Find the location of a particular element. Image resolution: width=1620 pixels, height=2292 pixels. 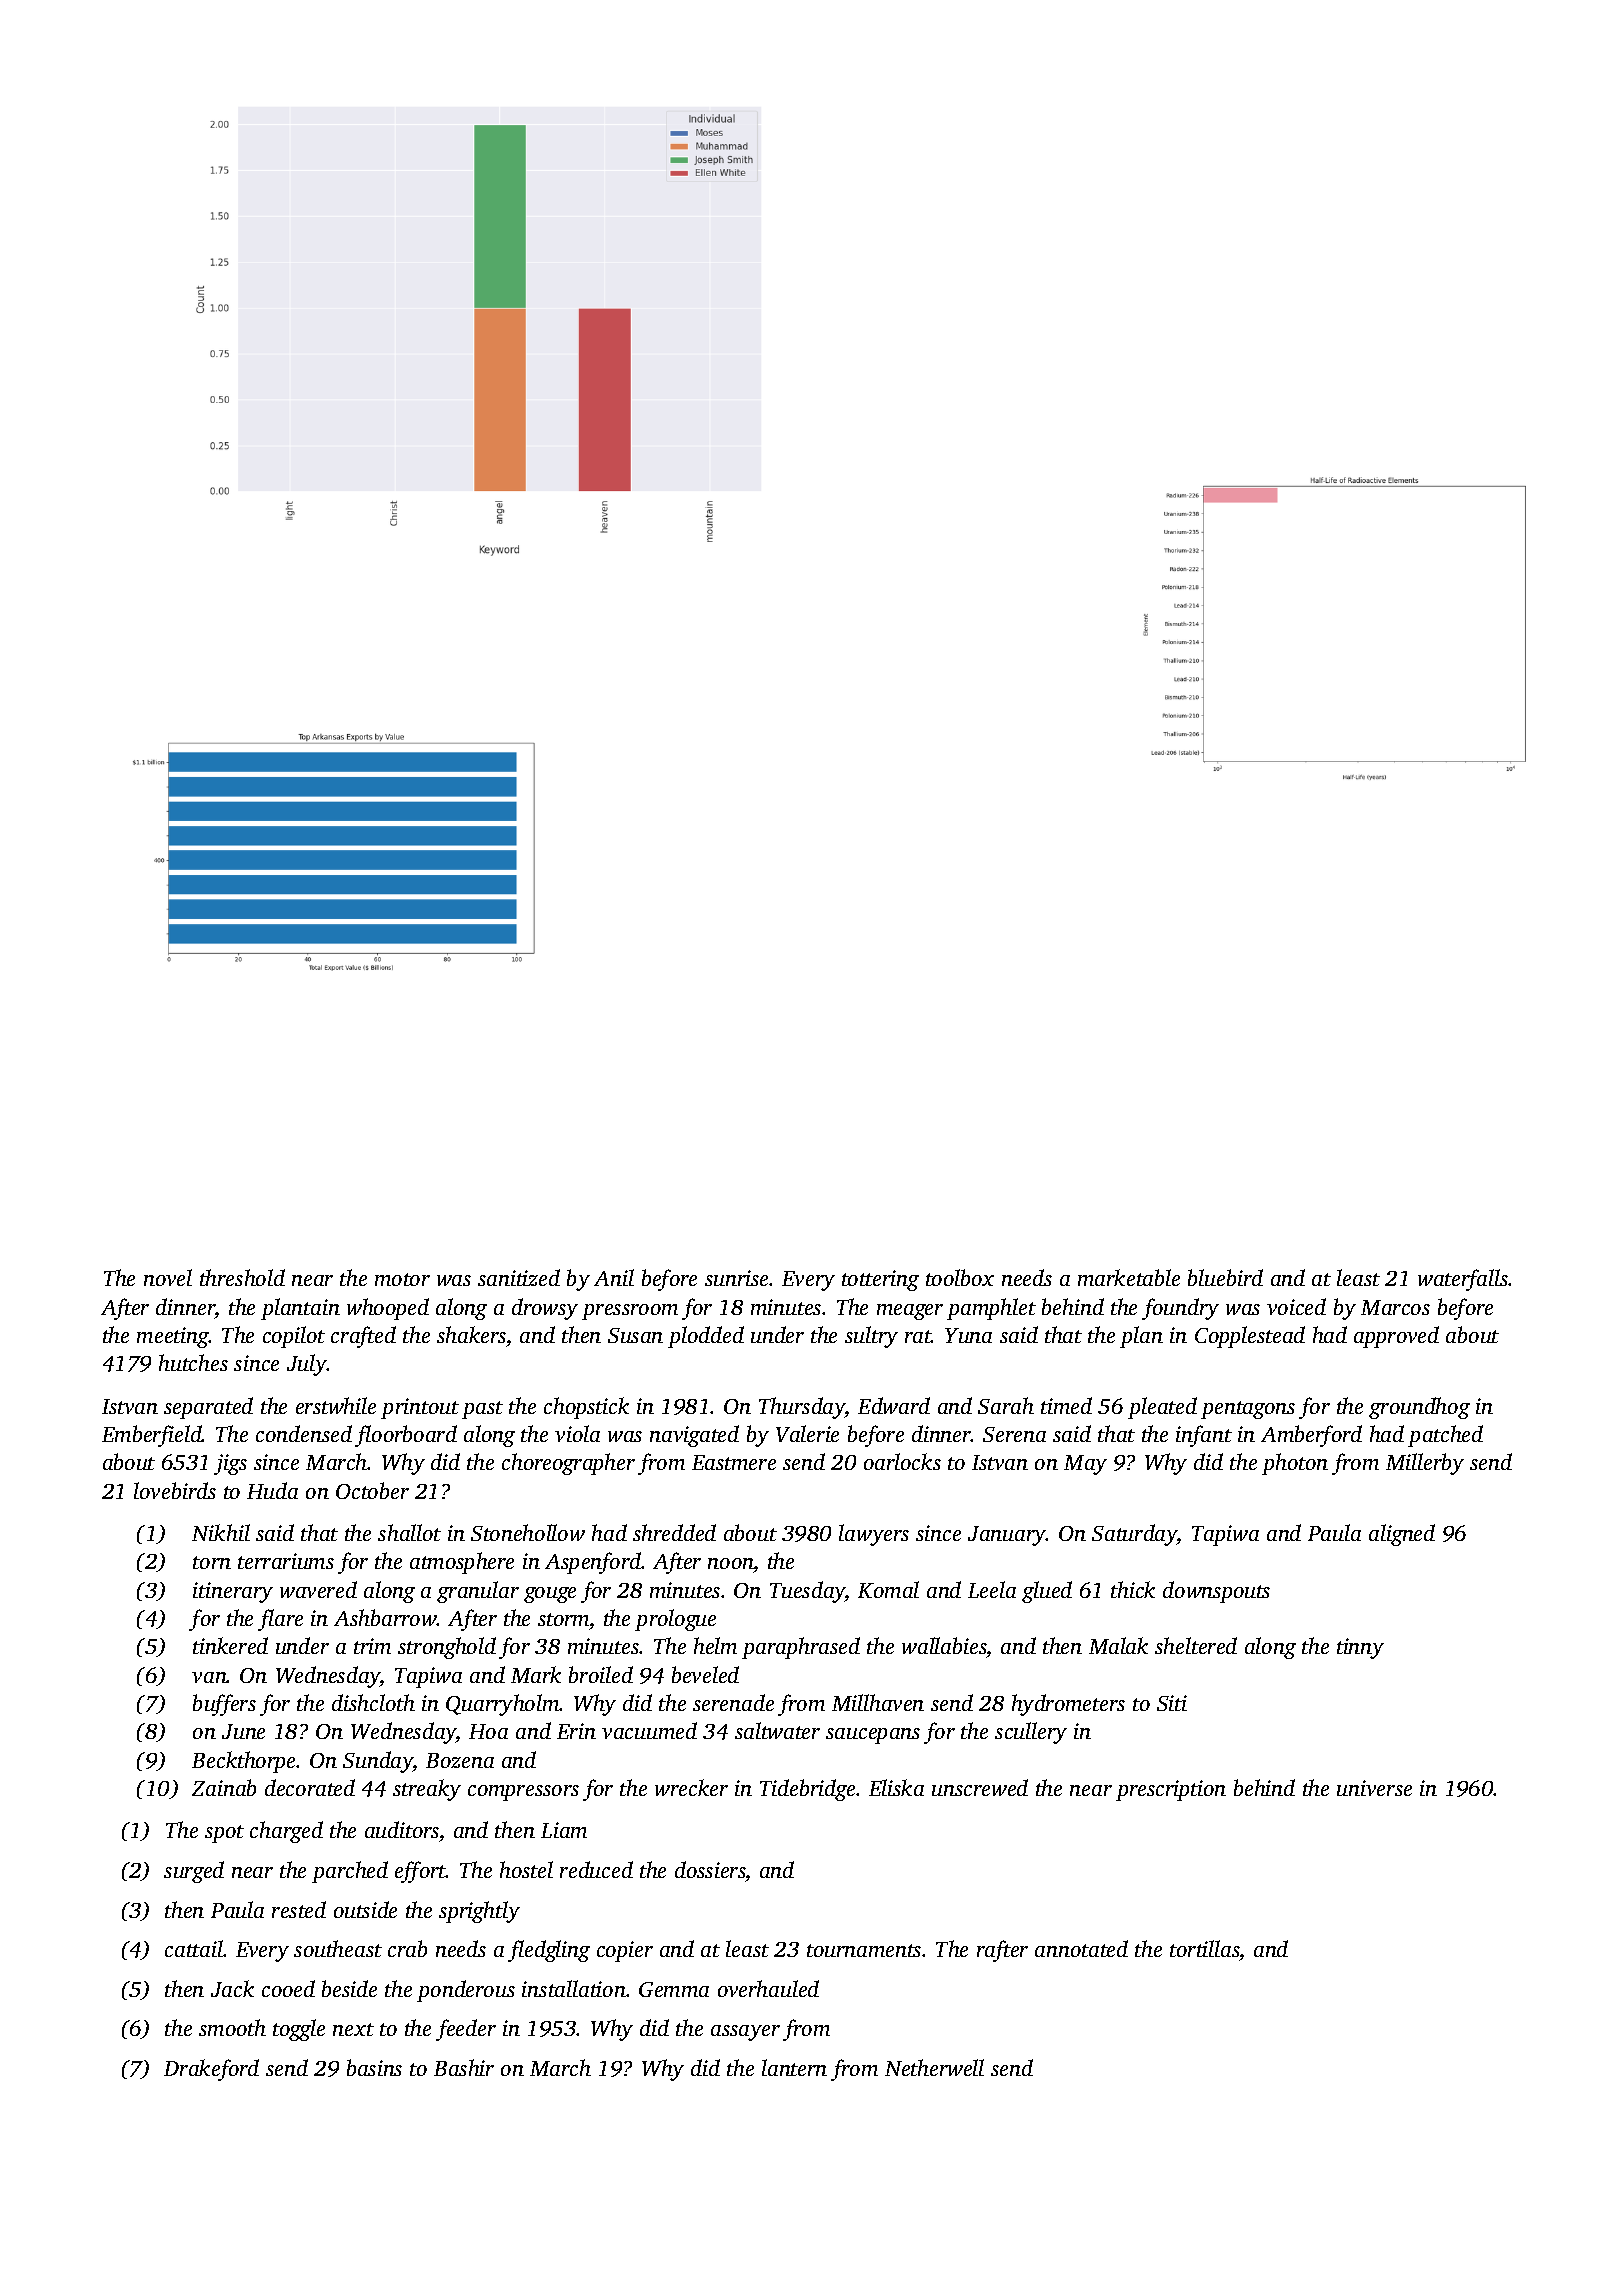

Tidebridge is located at coordinates (807, 1790).
